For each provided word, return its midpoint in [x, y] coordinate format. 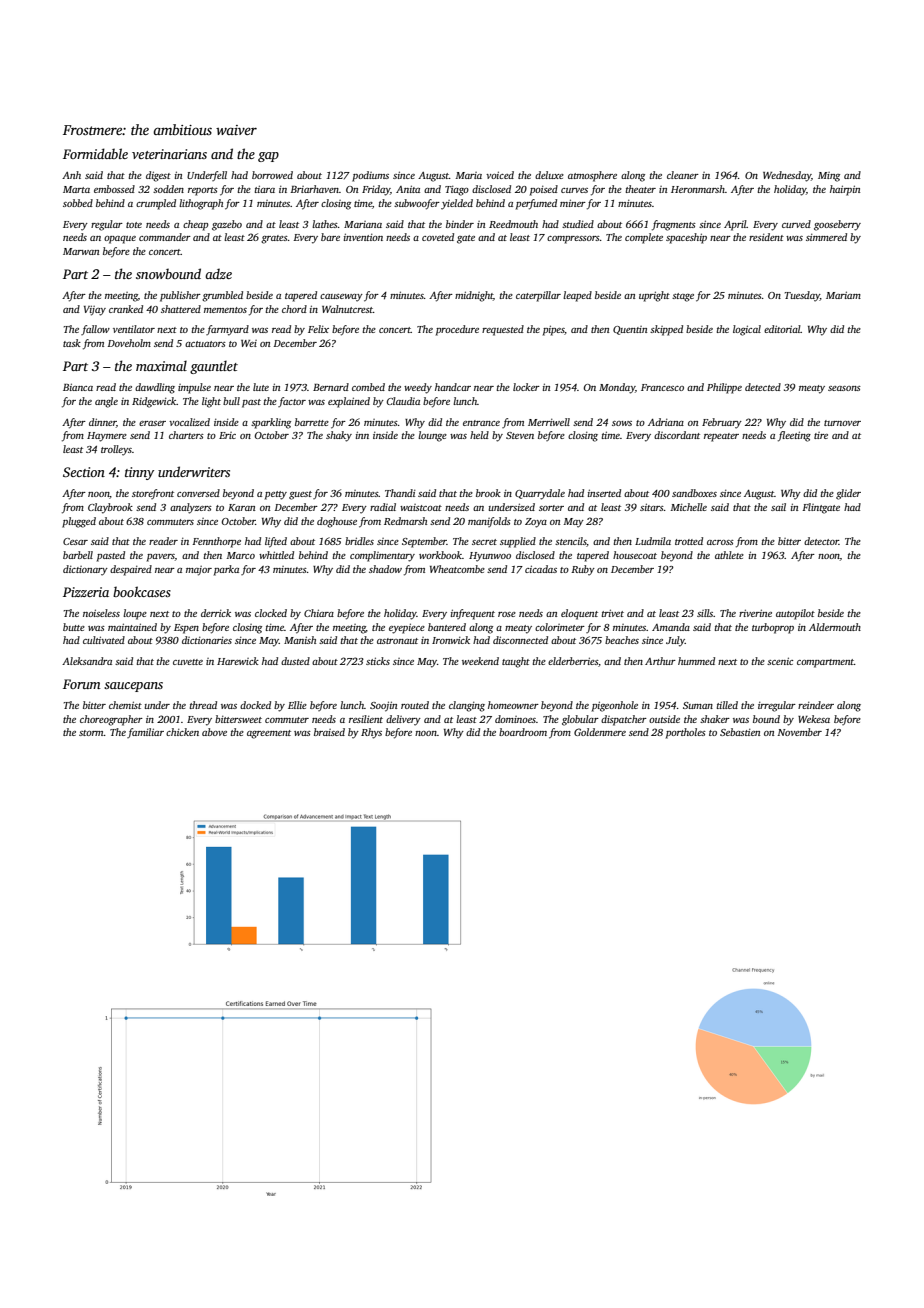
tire [821, 435]
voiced [500, 175]
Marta [76, 189]
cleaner [683, 175]
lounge [432, 436]
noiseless [101, 613]
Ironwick [451, 640]
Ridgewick [154, 402]
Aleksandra [87, 661]
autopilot [795, 614]
